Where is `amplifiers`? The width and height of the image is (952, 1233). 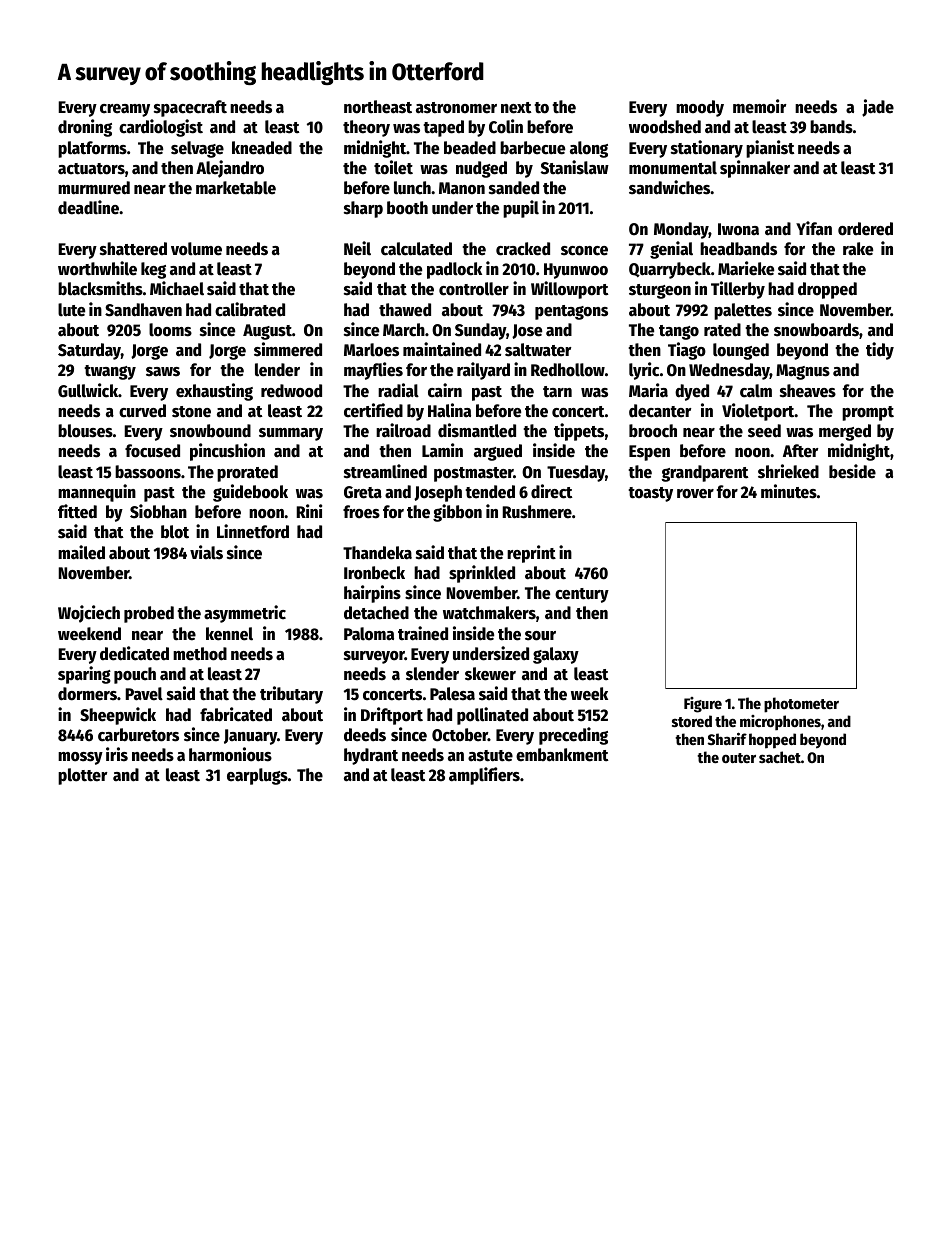
amplifiers is located at coordinates (484, 776).
